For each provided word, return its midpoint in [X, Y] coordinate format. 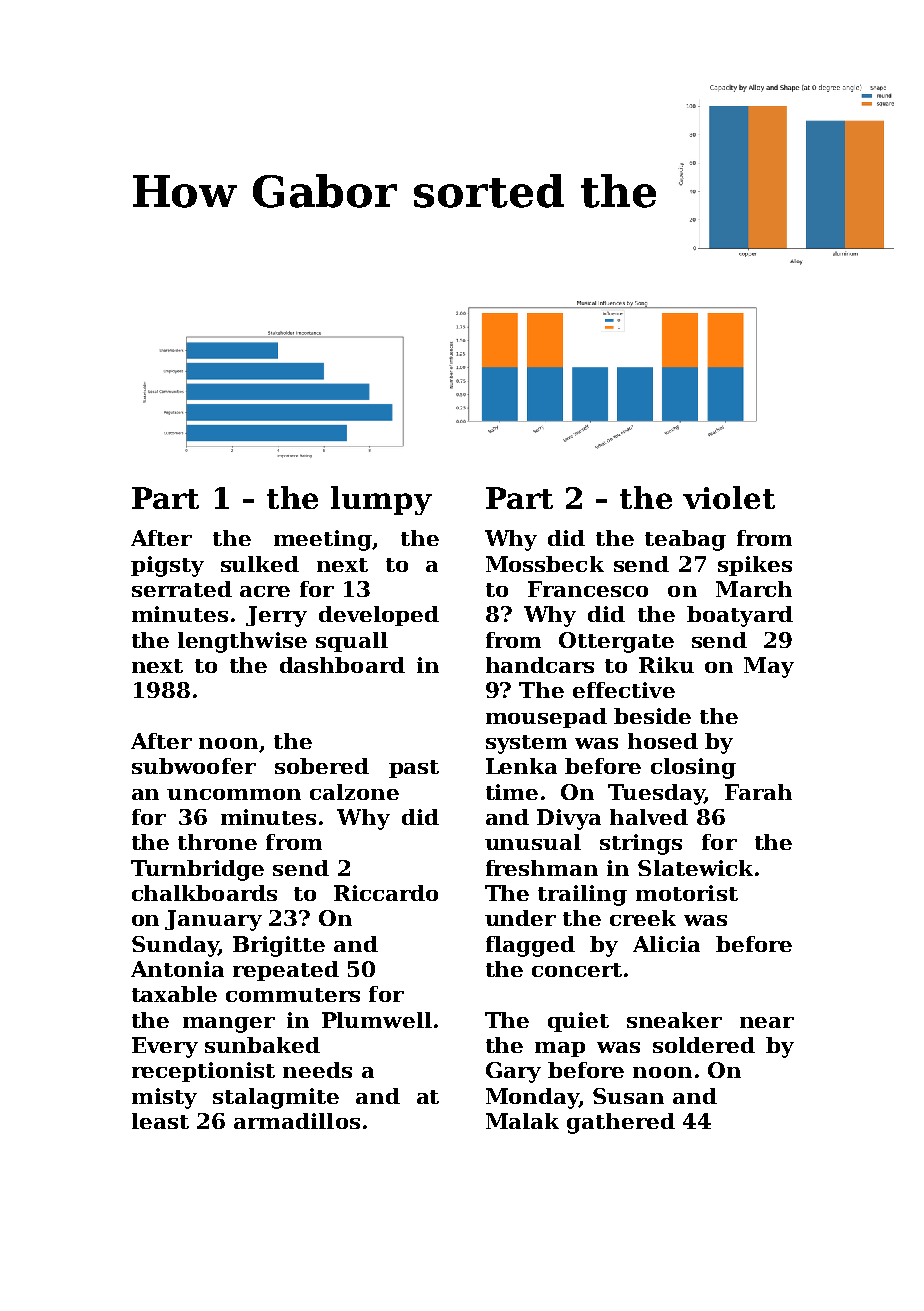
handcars [540, 665]
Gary [513, 1072]
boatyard [740, 616]
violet [729, 497]
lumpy [381, 500]
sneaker [674, 1020]
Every [165, 1047]
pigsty [167, 566]
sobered [322, 766]
